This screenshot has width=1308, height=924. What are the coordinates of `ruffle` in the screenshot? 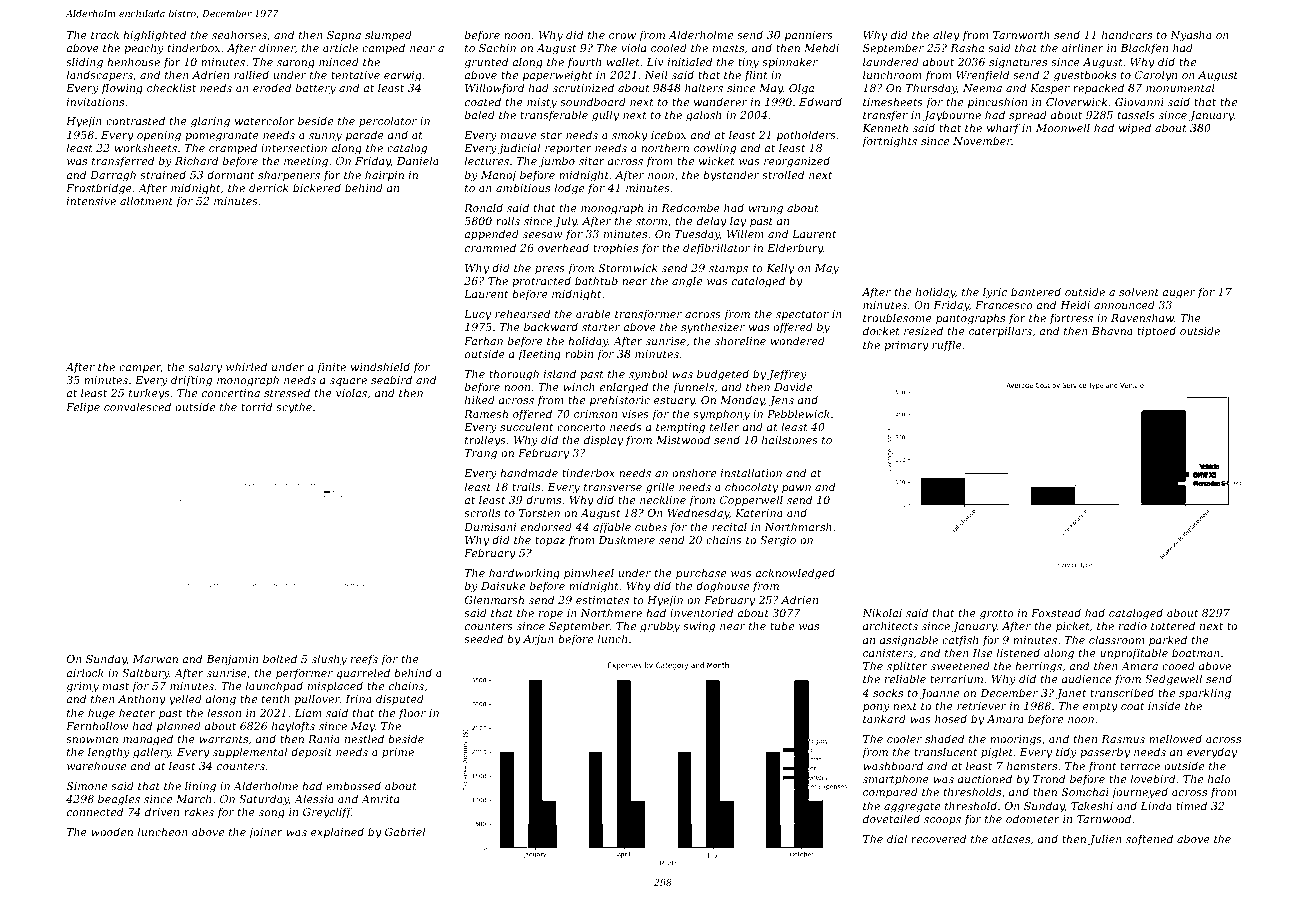 It's located at (947, 345).
